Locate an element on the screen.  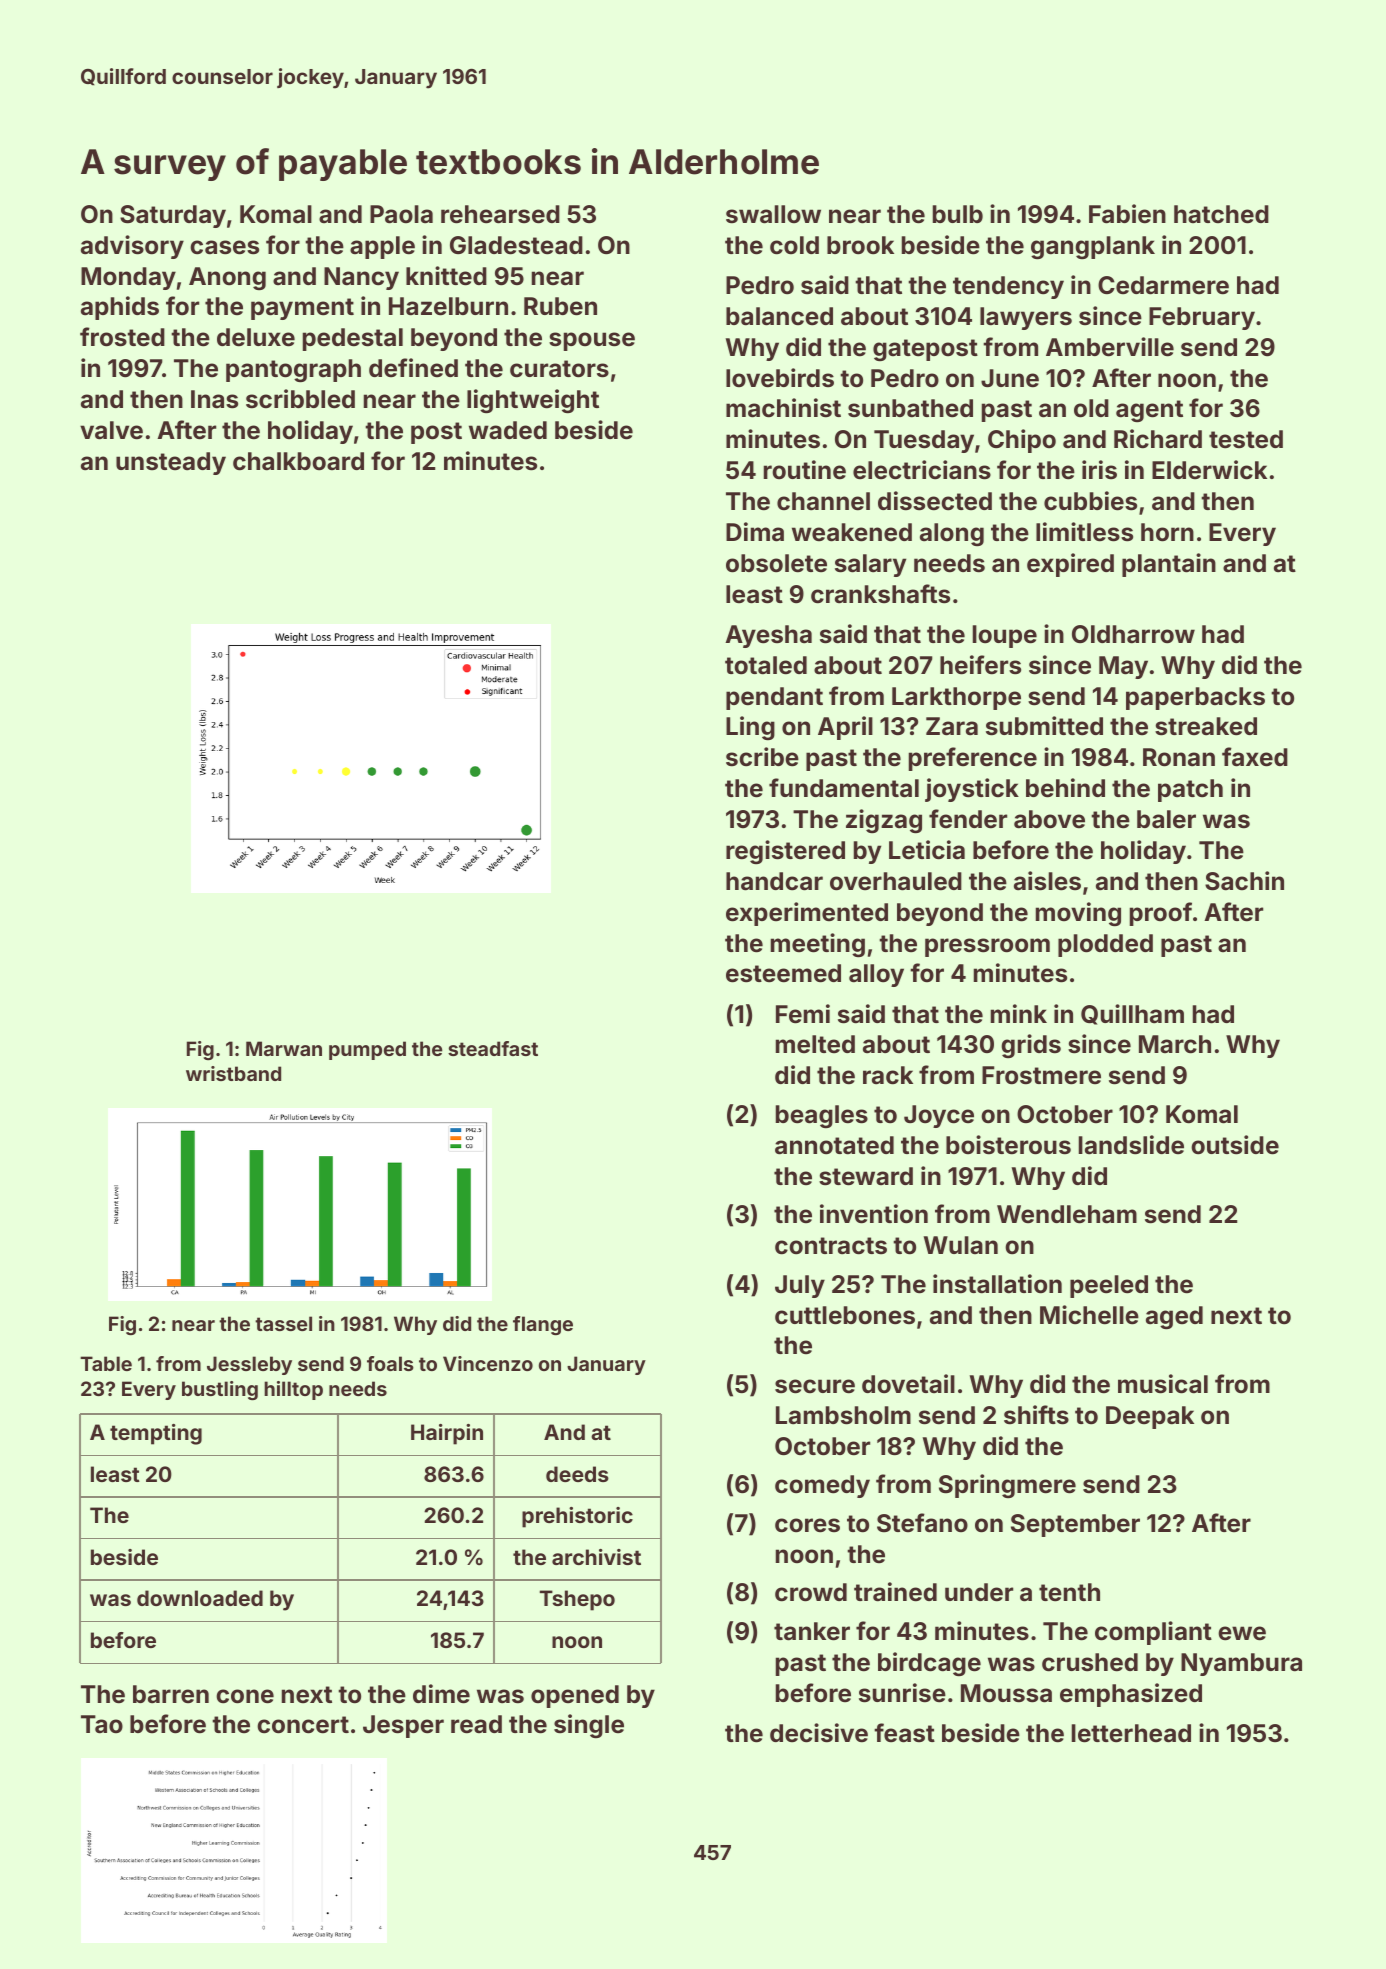
downloaded is located at coordinates (200, 1598).
